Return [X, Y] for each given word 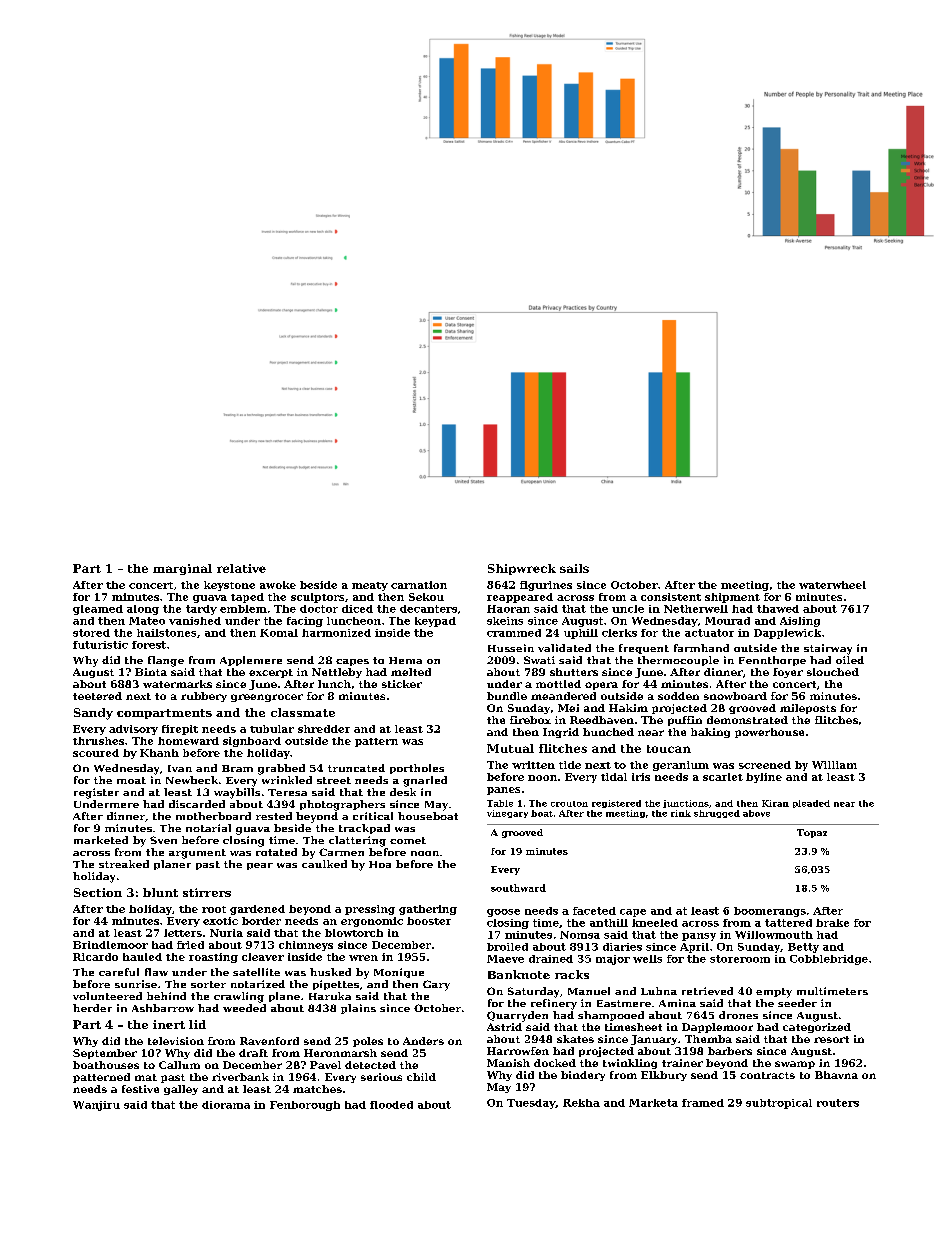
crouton [569, 804]
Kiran [775, 803]
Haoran [508, 609]
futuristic [100, 645]
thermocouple [678, 661]
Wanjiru [96, 1106]
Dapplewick [787, 634]
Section [98, 892]
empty [774, 993]
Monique [399, 973]
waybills [237, 793]
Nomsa [580, 935]
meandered [563, 696]
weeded [244, 1008]
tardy [201, 610]
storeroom [740, 959]
